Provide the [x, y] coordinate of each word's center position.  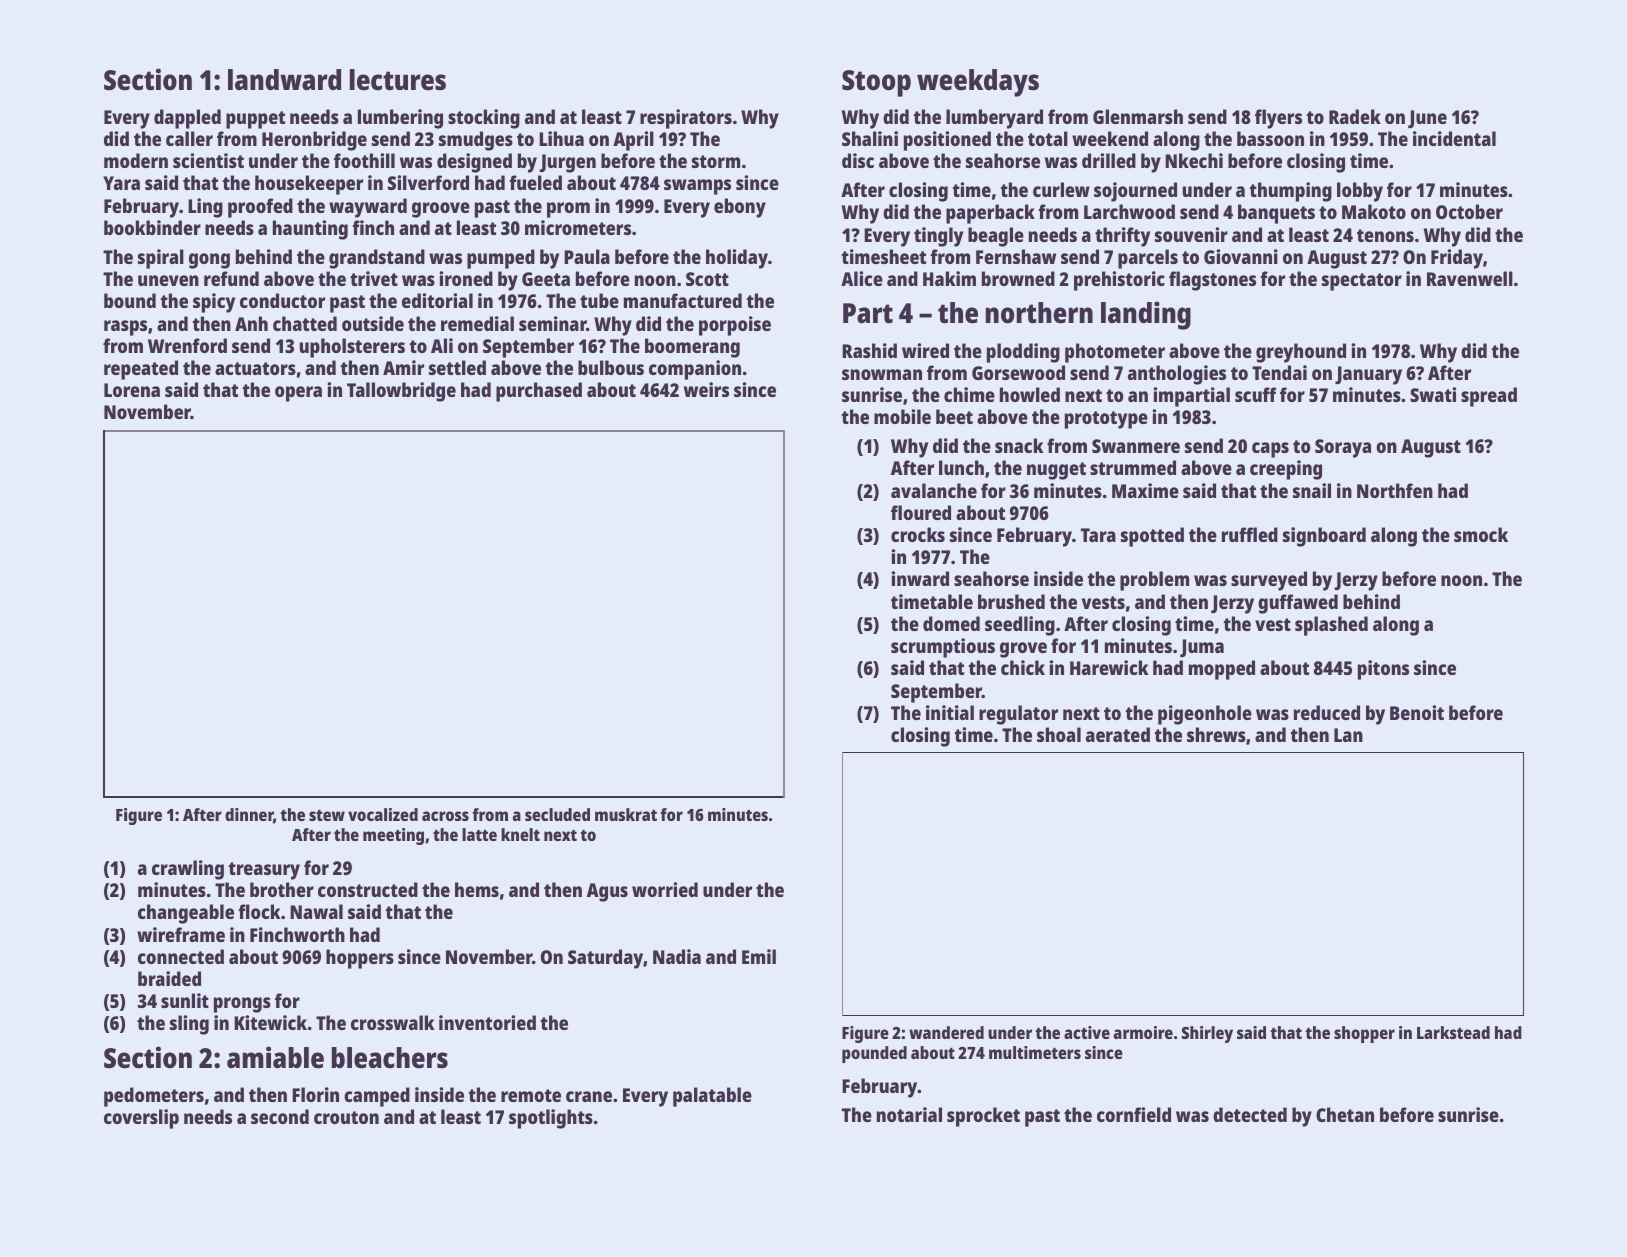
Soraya [1343, 448]
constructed [368, 889]
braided [169, 978]
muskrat [626, 814]
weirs [706, 389]
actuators [255, 368]
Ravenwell [1470, 278]
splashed [1331, 626]
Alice [862, 278]
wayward [368, 208]
